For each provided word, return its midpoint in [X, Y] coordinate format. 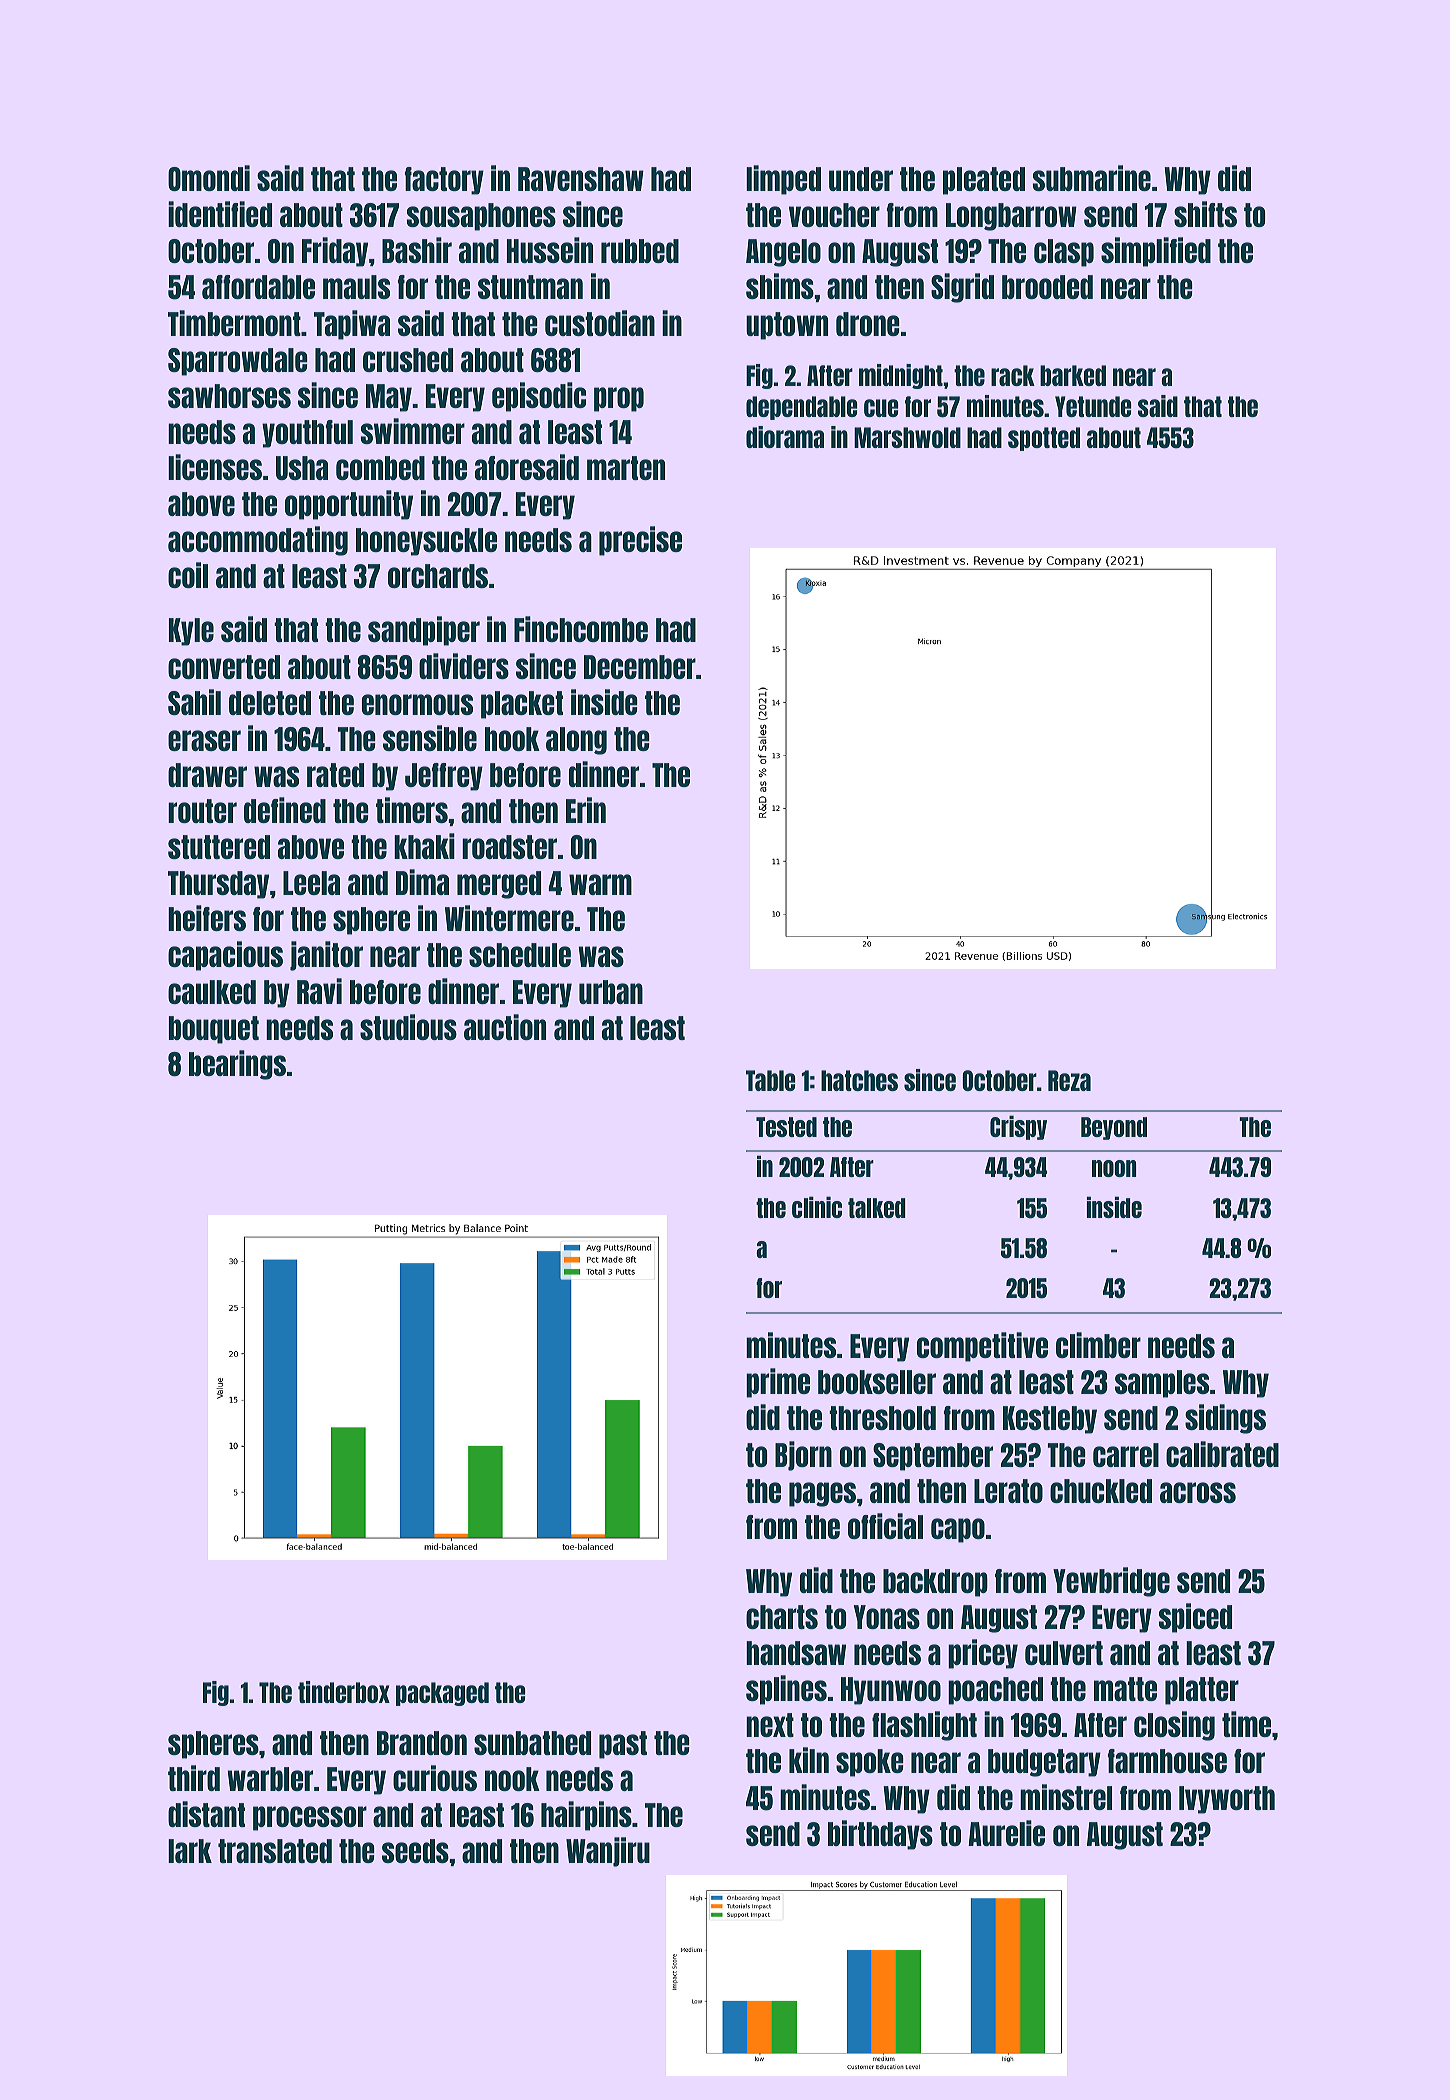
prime [778, 1383]
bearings [237, 1065]
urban [611, 992]
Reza [1069, 1080]
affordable [258, 287]
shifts [1205, 214]
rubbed [640, 251]
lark [190, 1851]
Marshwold [907, 437]
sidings [1225, 1419]
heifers [207, 918]
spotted [1044, 439]
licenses [215, 467]
